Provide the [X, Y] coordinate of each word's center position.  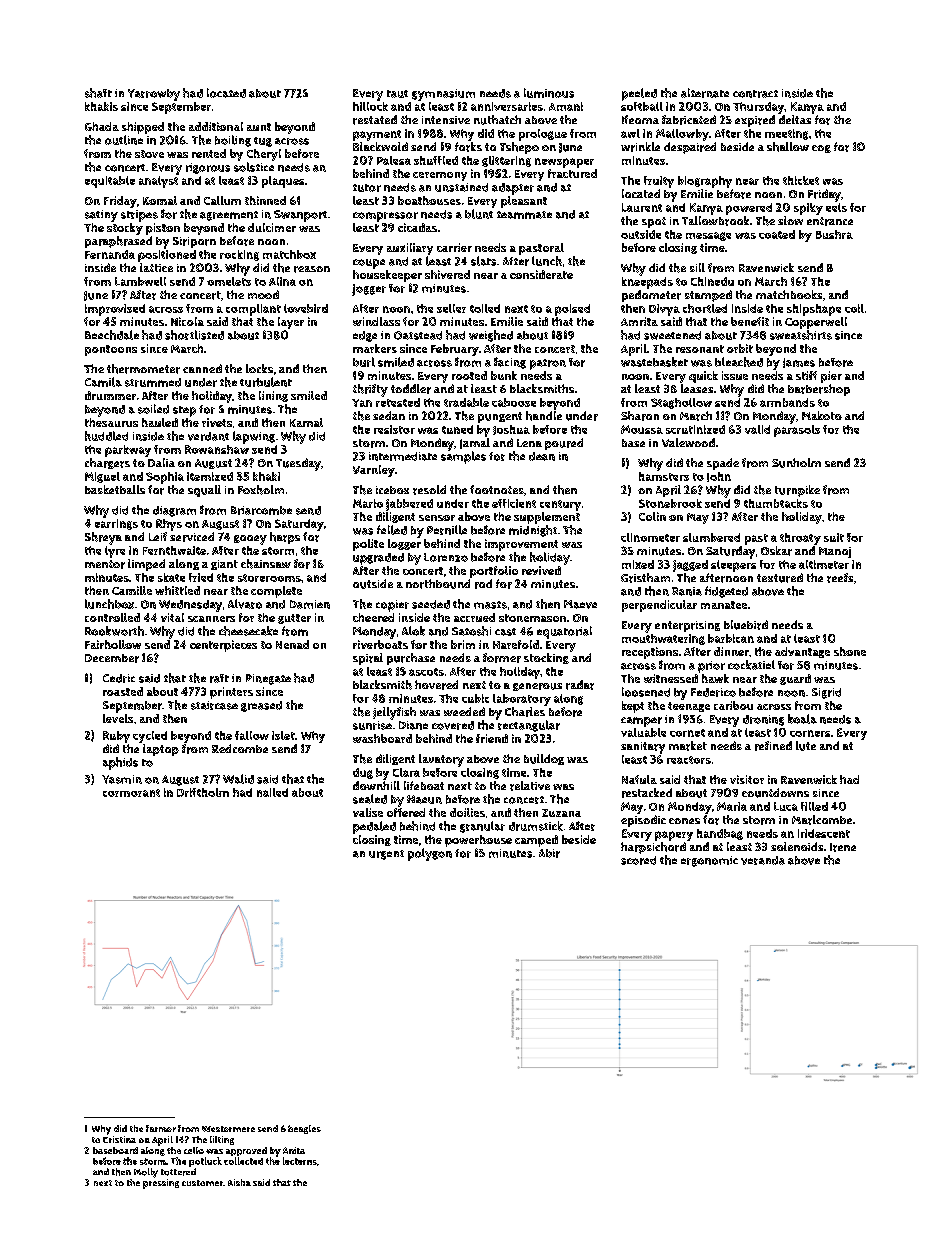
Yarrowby [154, 95]
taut [397, 94]
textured [780, 578]
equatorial [564, 632]
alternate [705, 93]
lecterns [300, 1161]
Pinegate [268, 679]
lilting [222, 1140]
